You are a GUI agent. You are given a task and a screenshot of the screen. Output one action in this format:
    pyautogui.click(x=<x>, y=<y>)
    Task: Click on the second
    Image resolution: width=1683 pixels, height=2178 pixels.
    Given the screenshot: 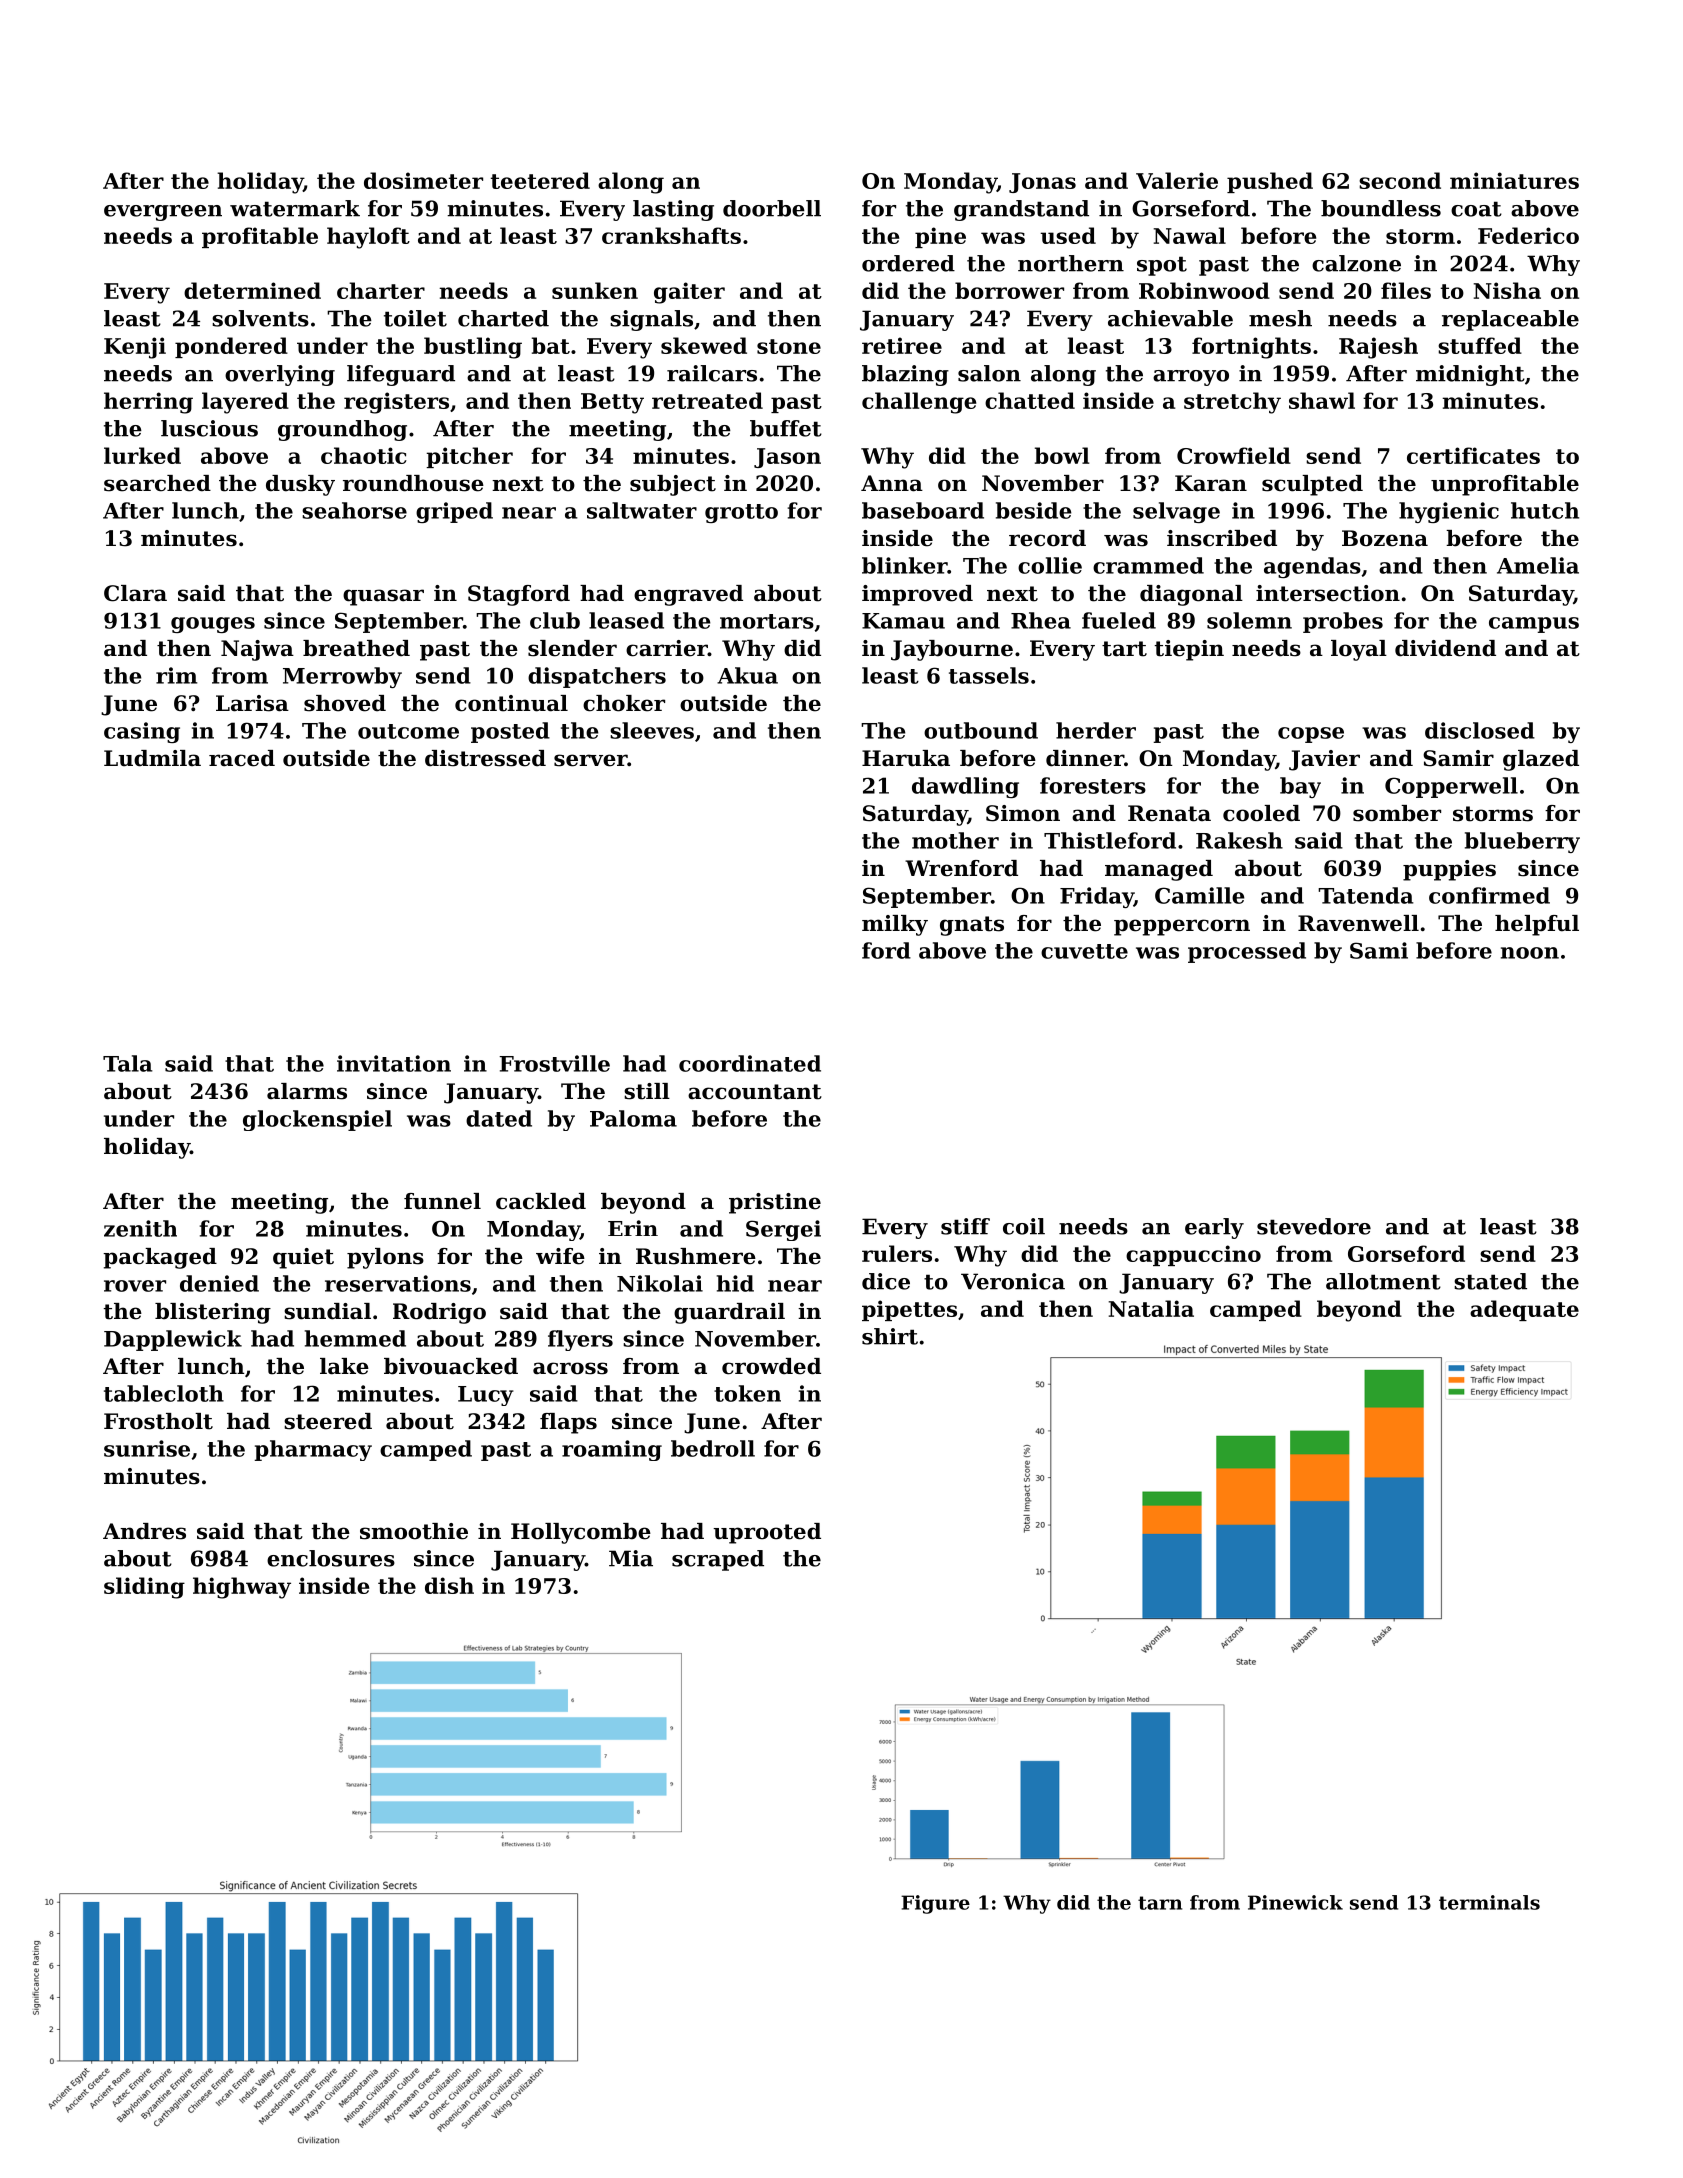 What is the action you would take?
    pyautogui.click(x=1400, y=180)
